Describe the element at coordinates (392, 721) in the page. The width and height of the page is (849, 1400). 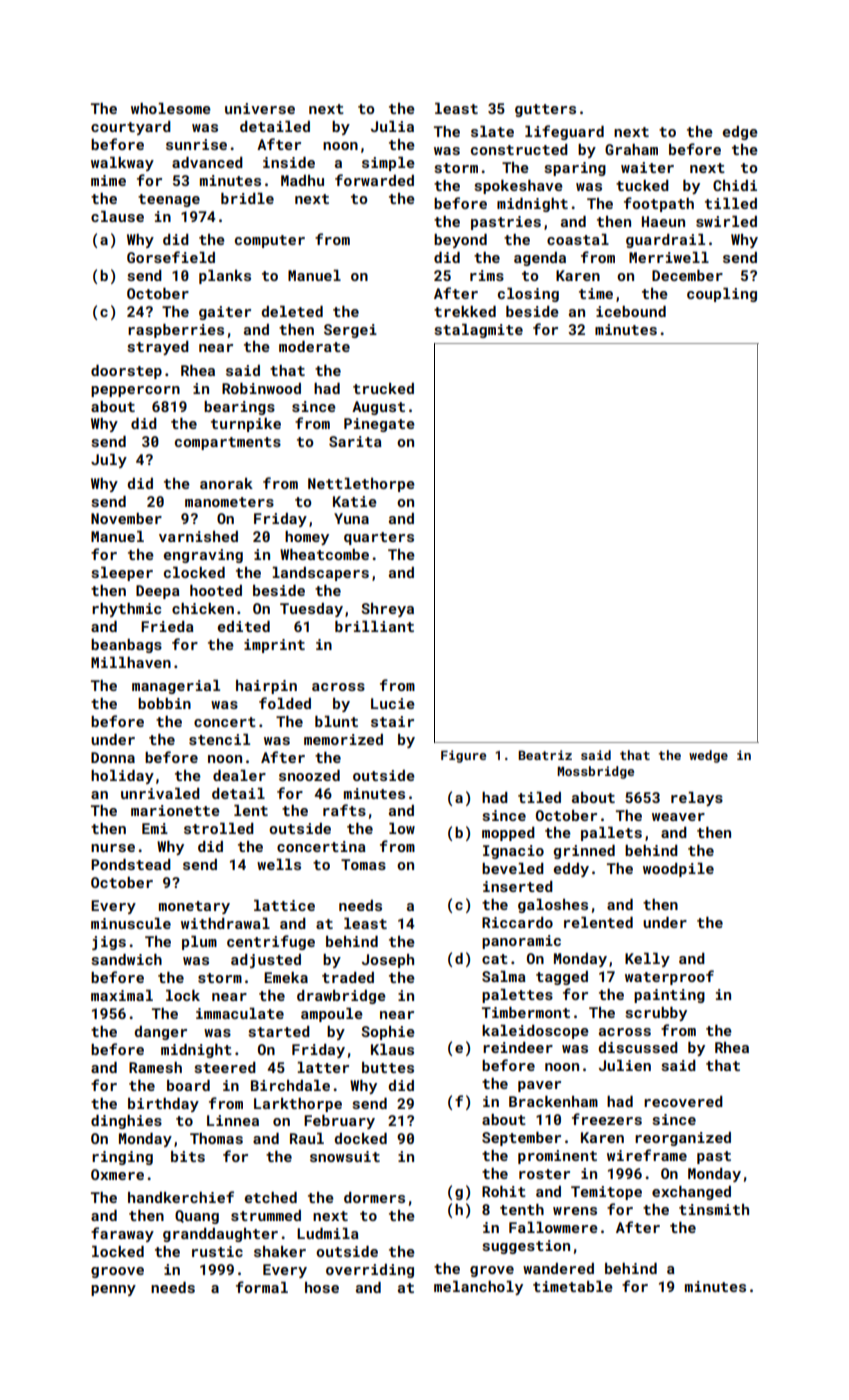
I see `stair` at that location.
